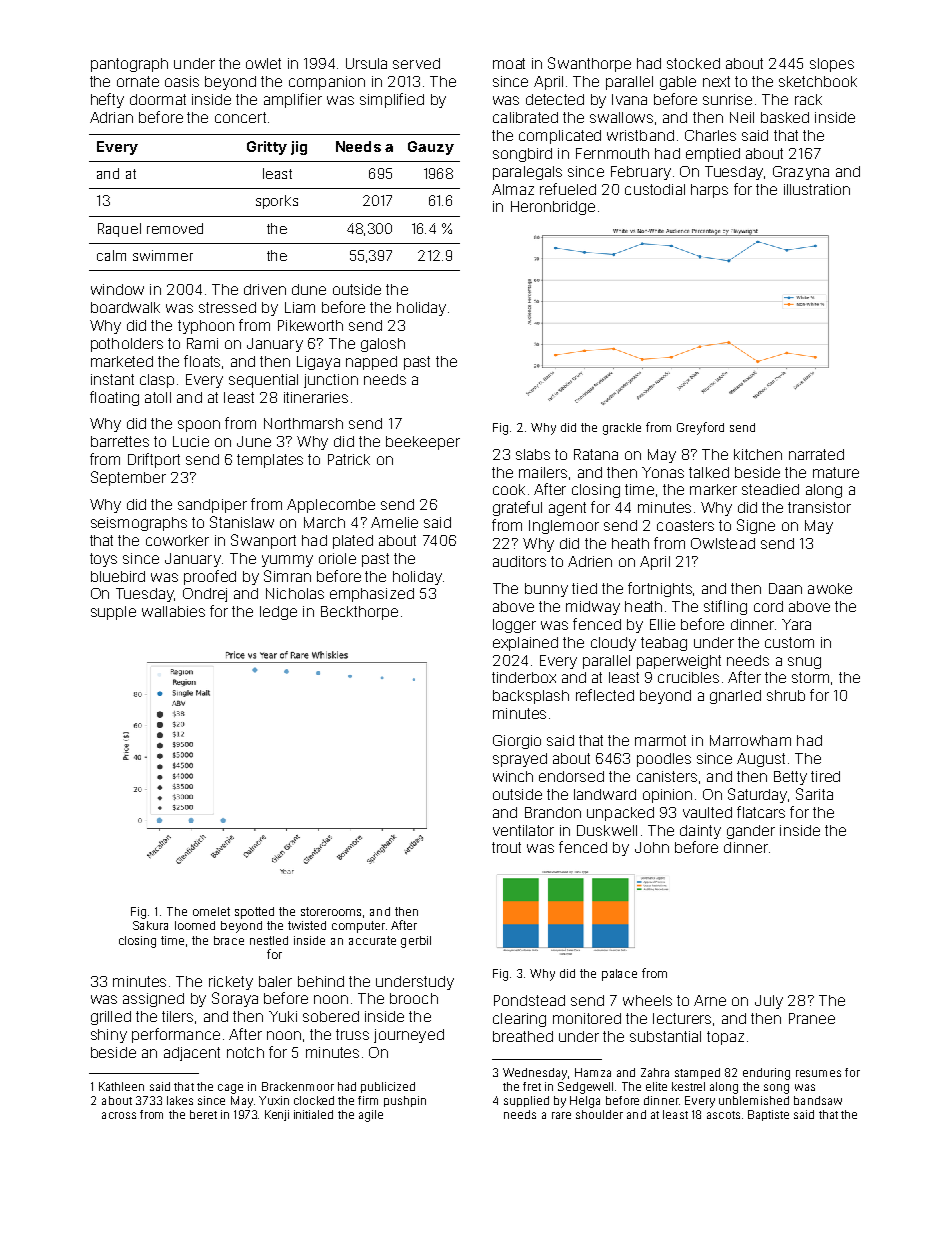 Image resolution: width=952 pixels, height=1233 pixels. Describe the element at coordinates (533, 454) in the screenshot. I see `slabs` at that location.
